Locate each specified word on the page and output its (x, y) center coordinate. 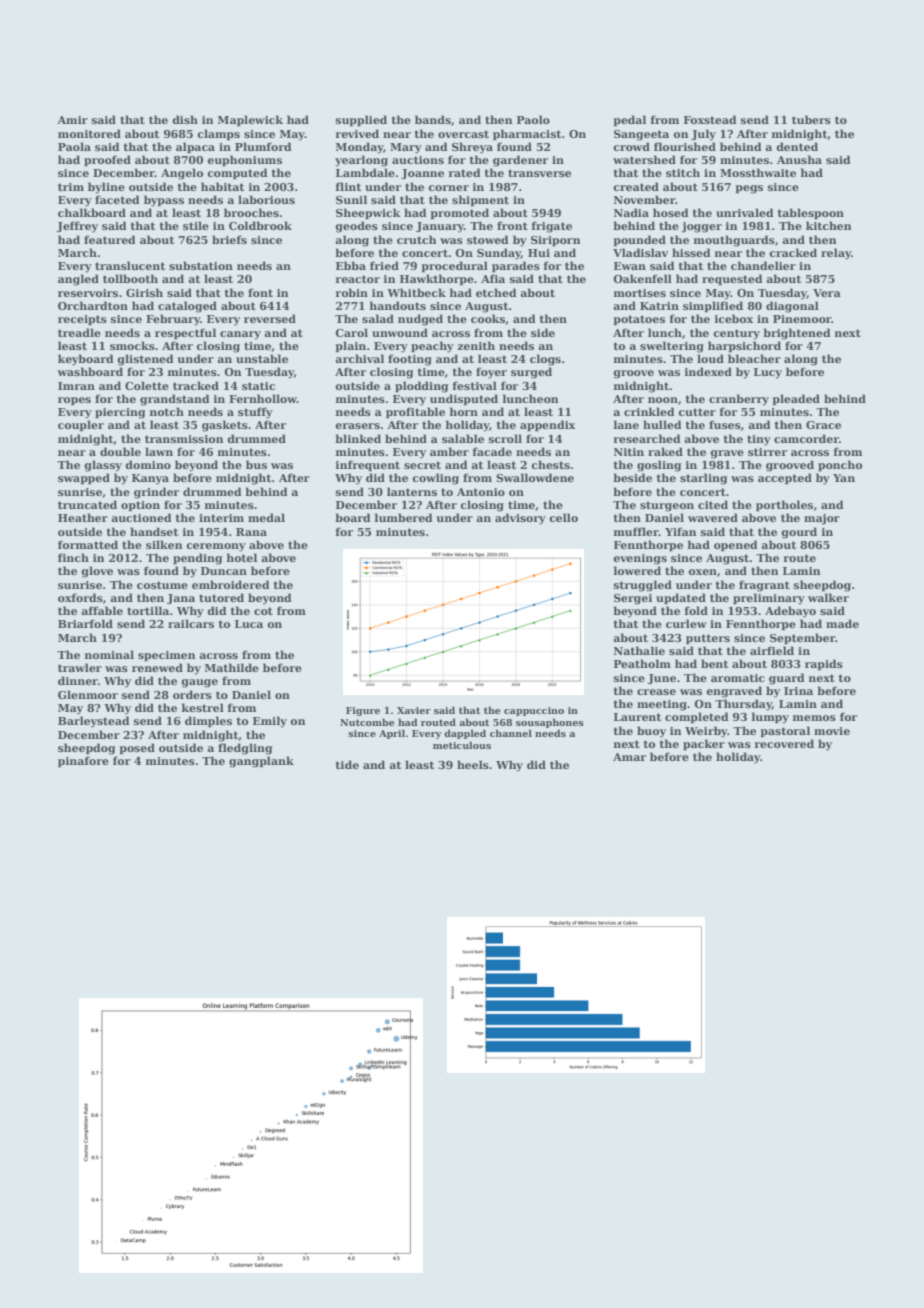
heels (473, 764)
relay (836, 254)
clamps (218, 134)
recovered (784, 743)
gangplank (261, 762)
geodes (356, 227)
